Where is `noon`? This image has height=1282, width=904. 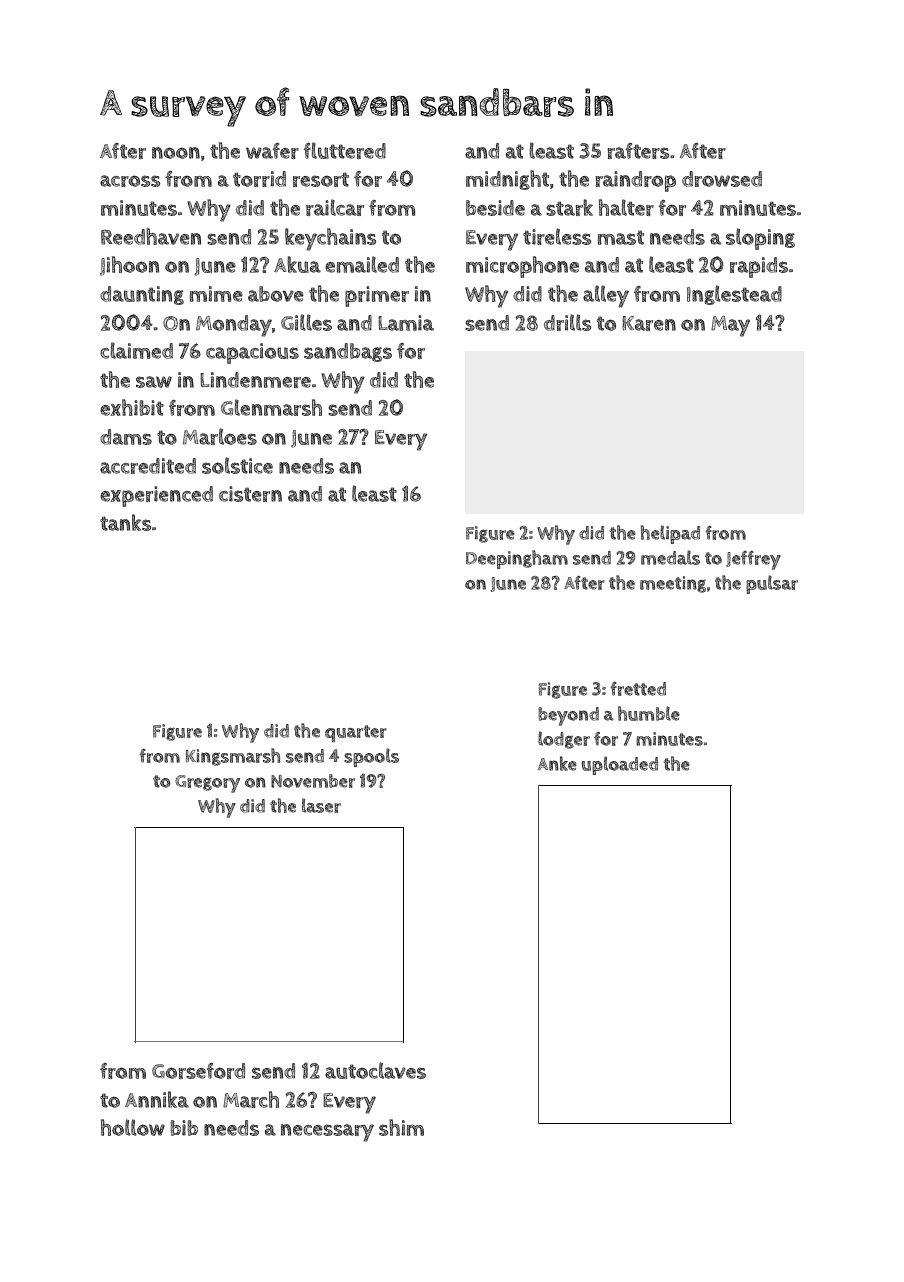
noon is located at coordinates (176, 153).
